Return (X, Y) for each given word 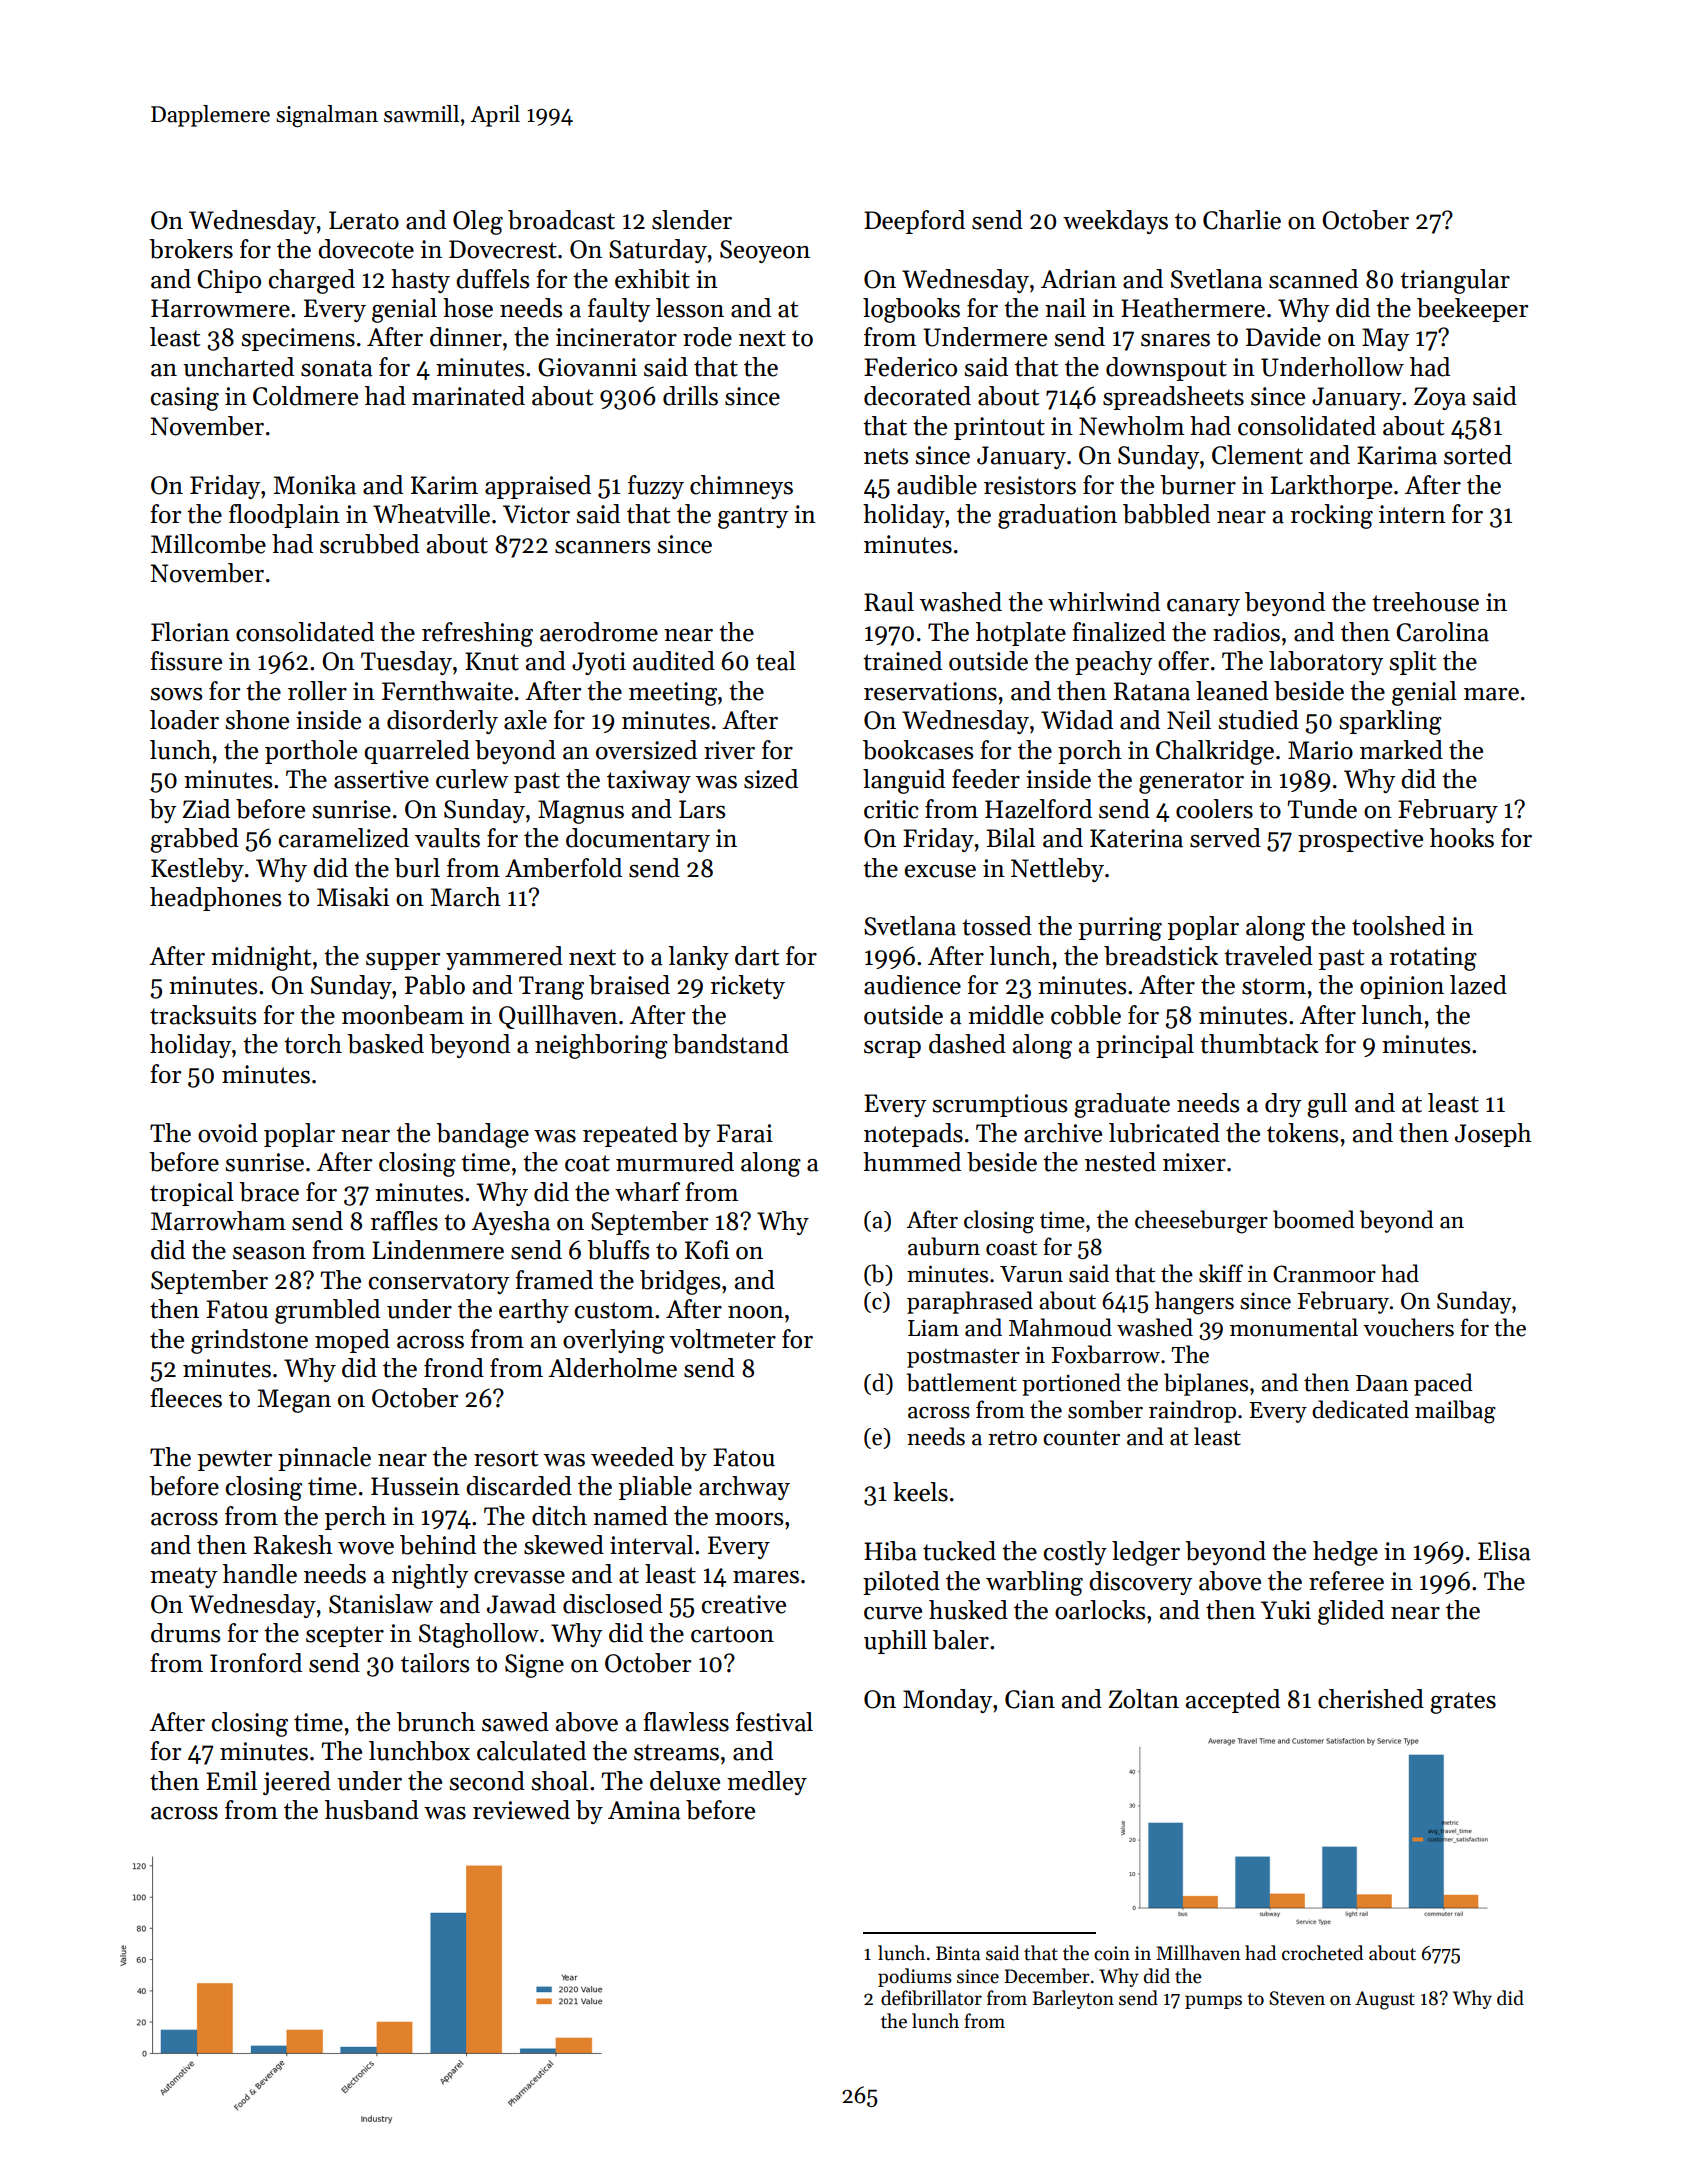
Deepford (914, 222)
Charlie (1242, 220)
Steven (1297, 1998)
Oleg (478, 222)
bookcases (918, 750)
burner (1198, 485)
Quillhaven (558, 1017)
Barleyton (1073, 1999)
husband (372, 1810)
